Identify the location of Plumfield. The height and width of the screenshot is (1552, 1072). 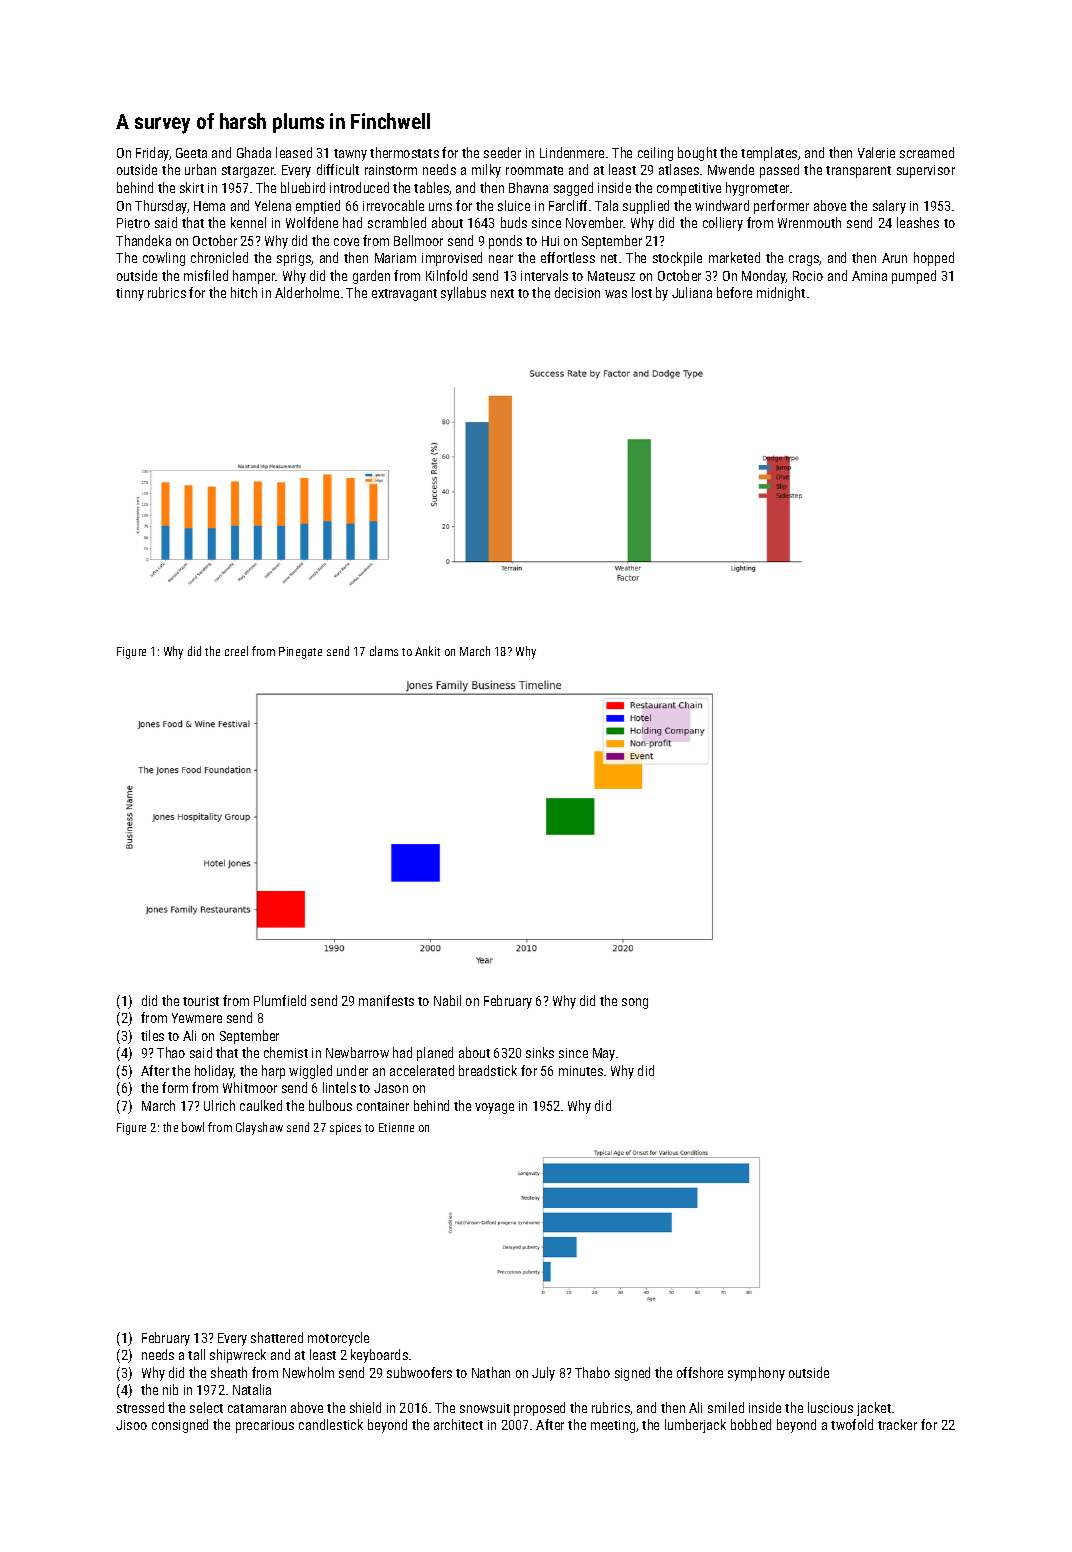
(280, 1000).
